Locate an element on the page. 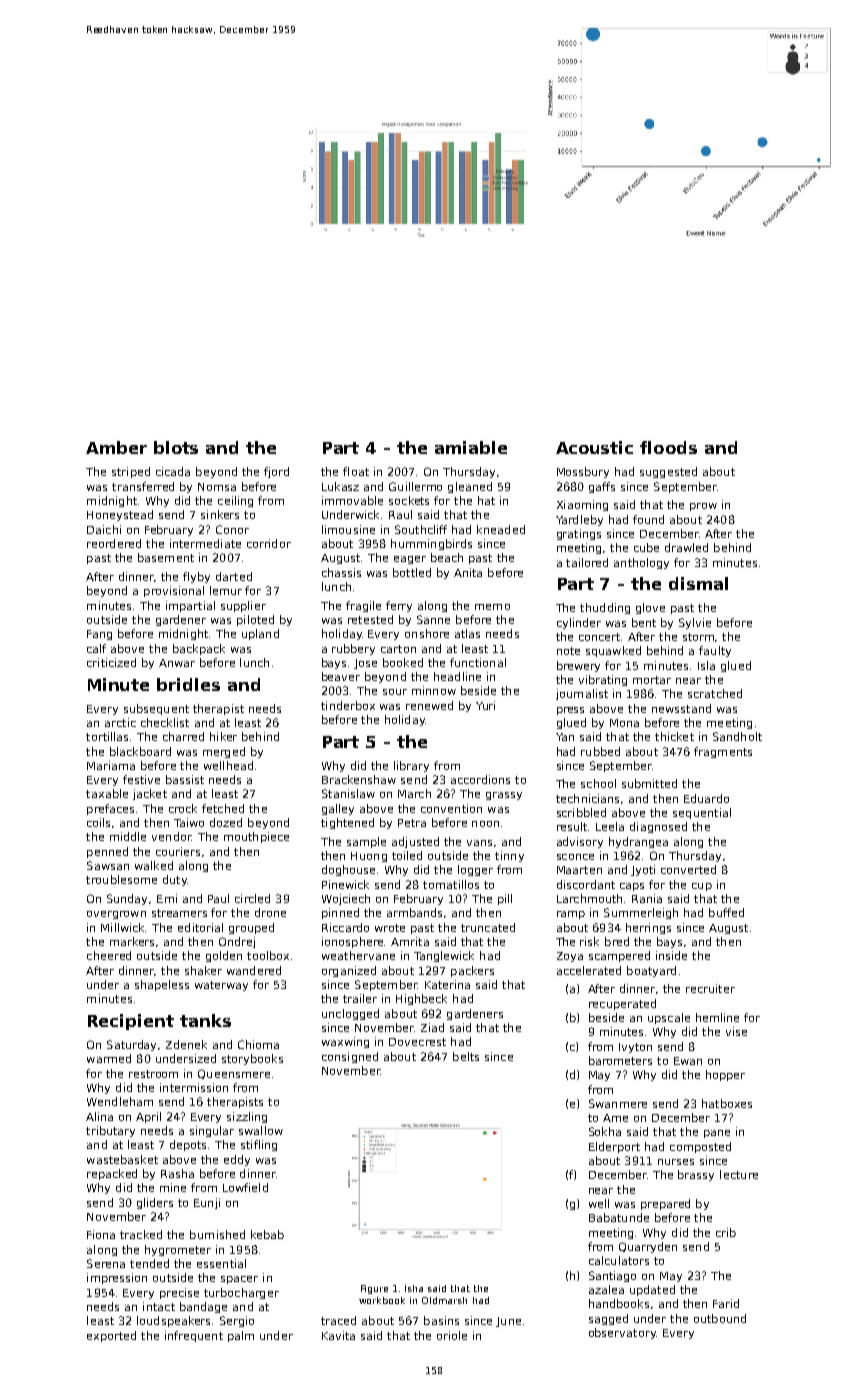 This document has width=849, height=1400. stifling is located at coordinates (259, 1145).
